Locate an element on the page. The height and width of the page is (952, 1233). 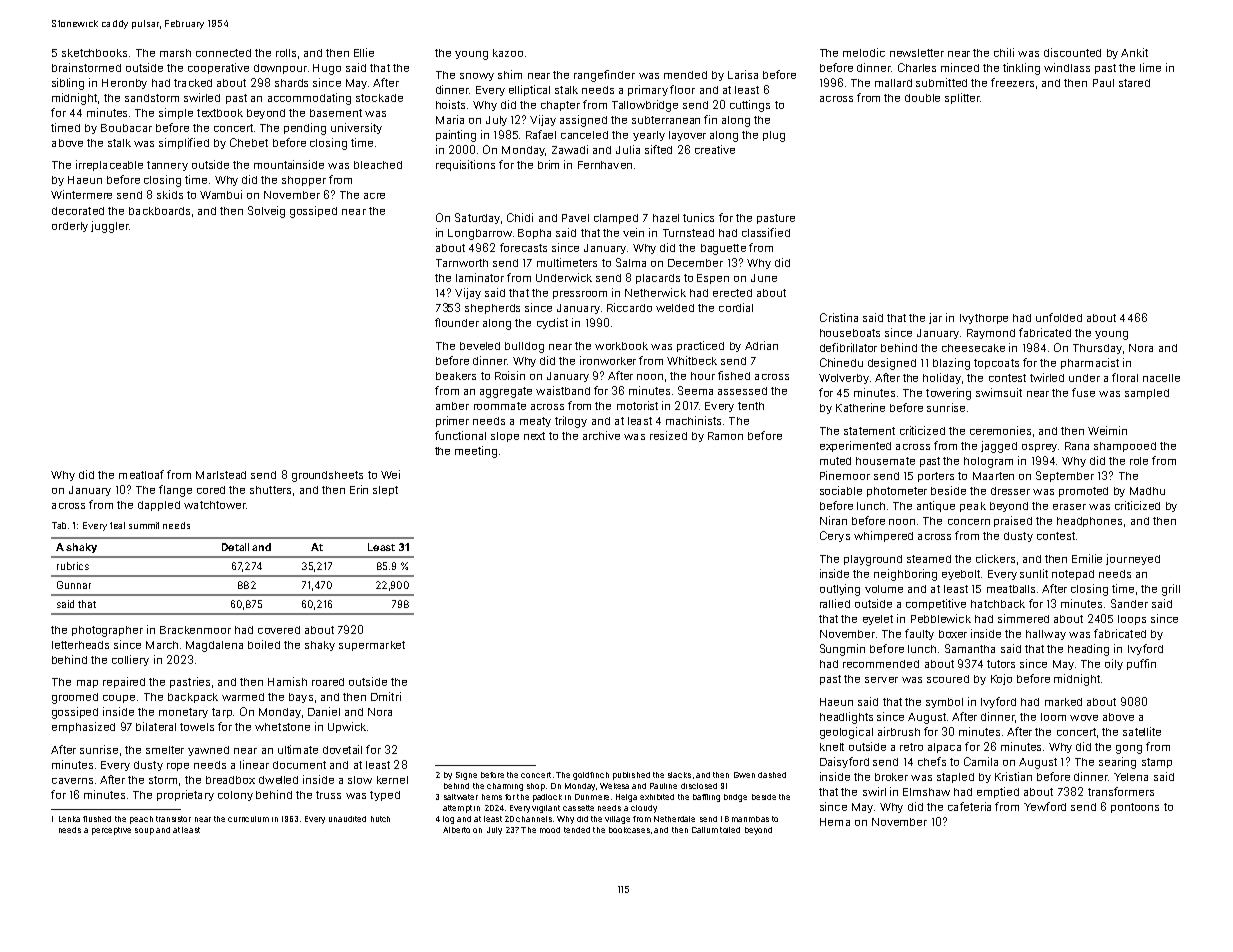
Chidi is located at coordinates (520, 217).
